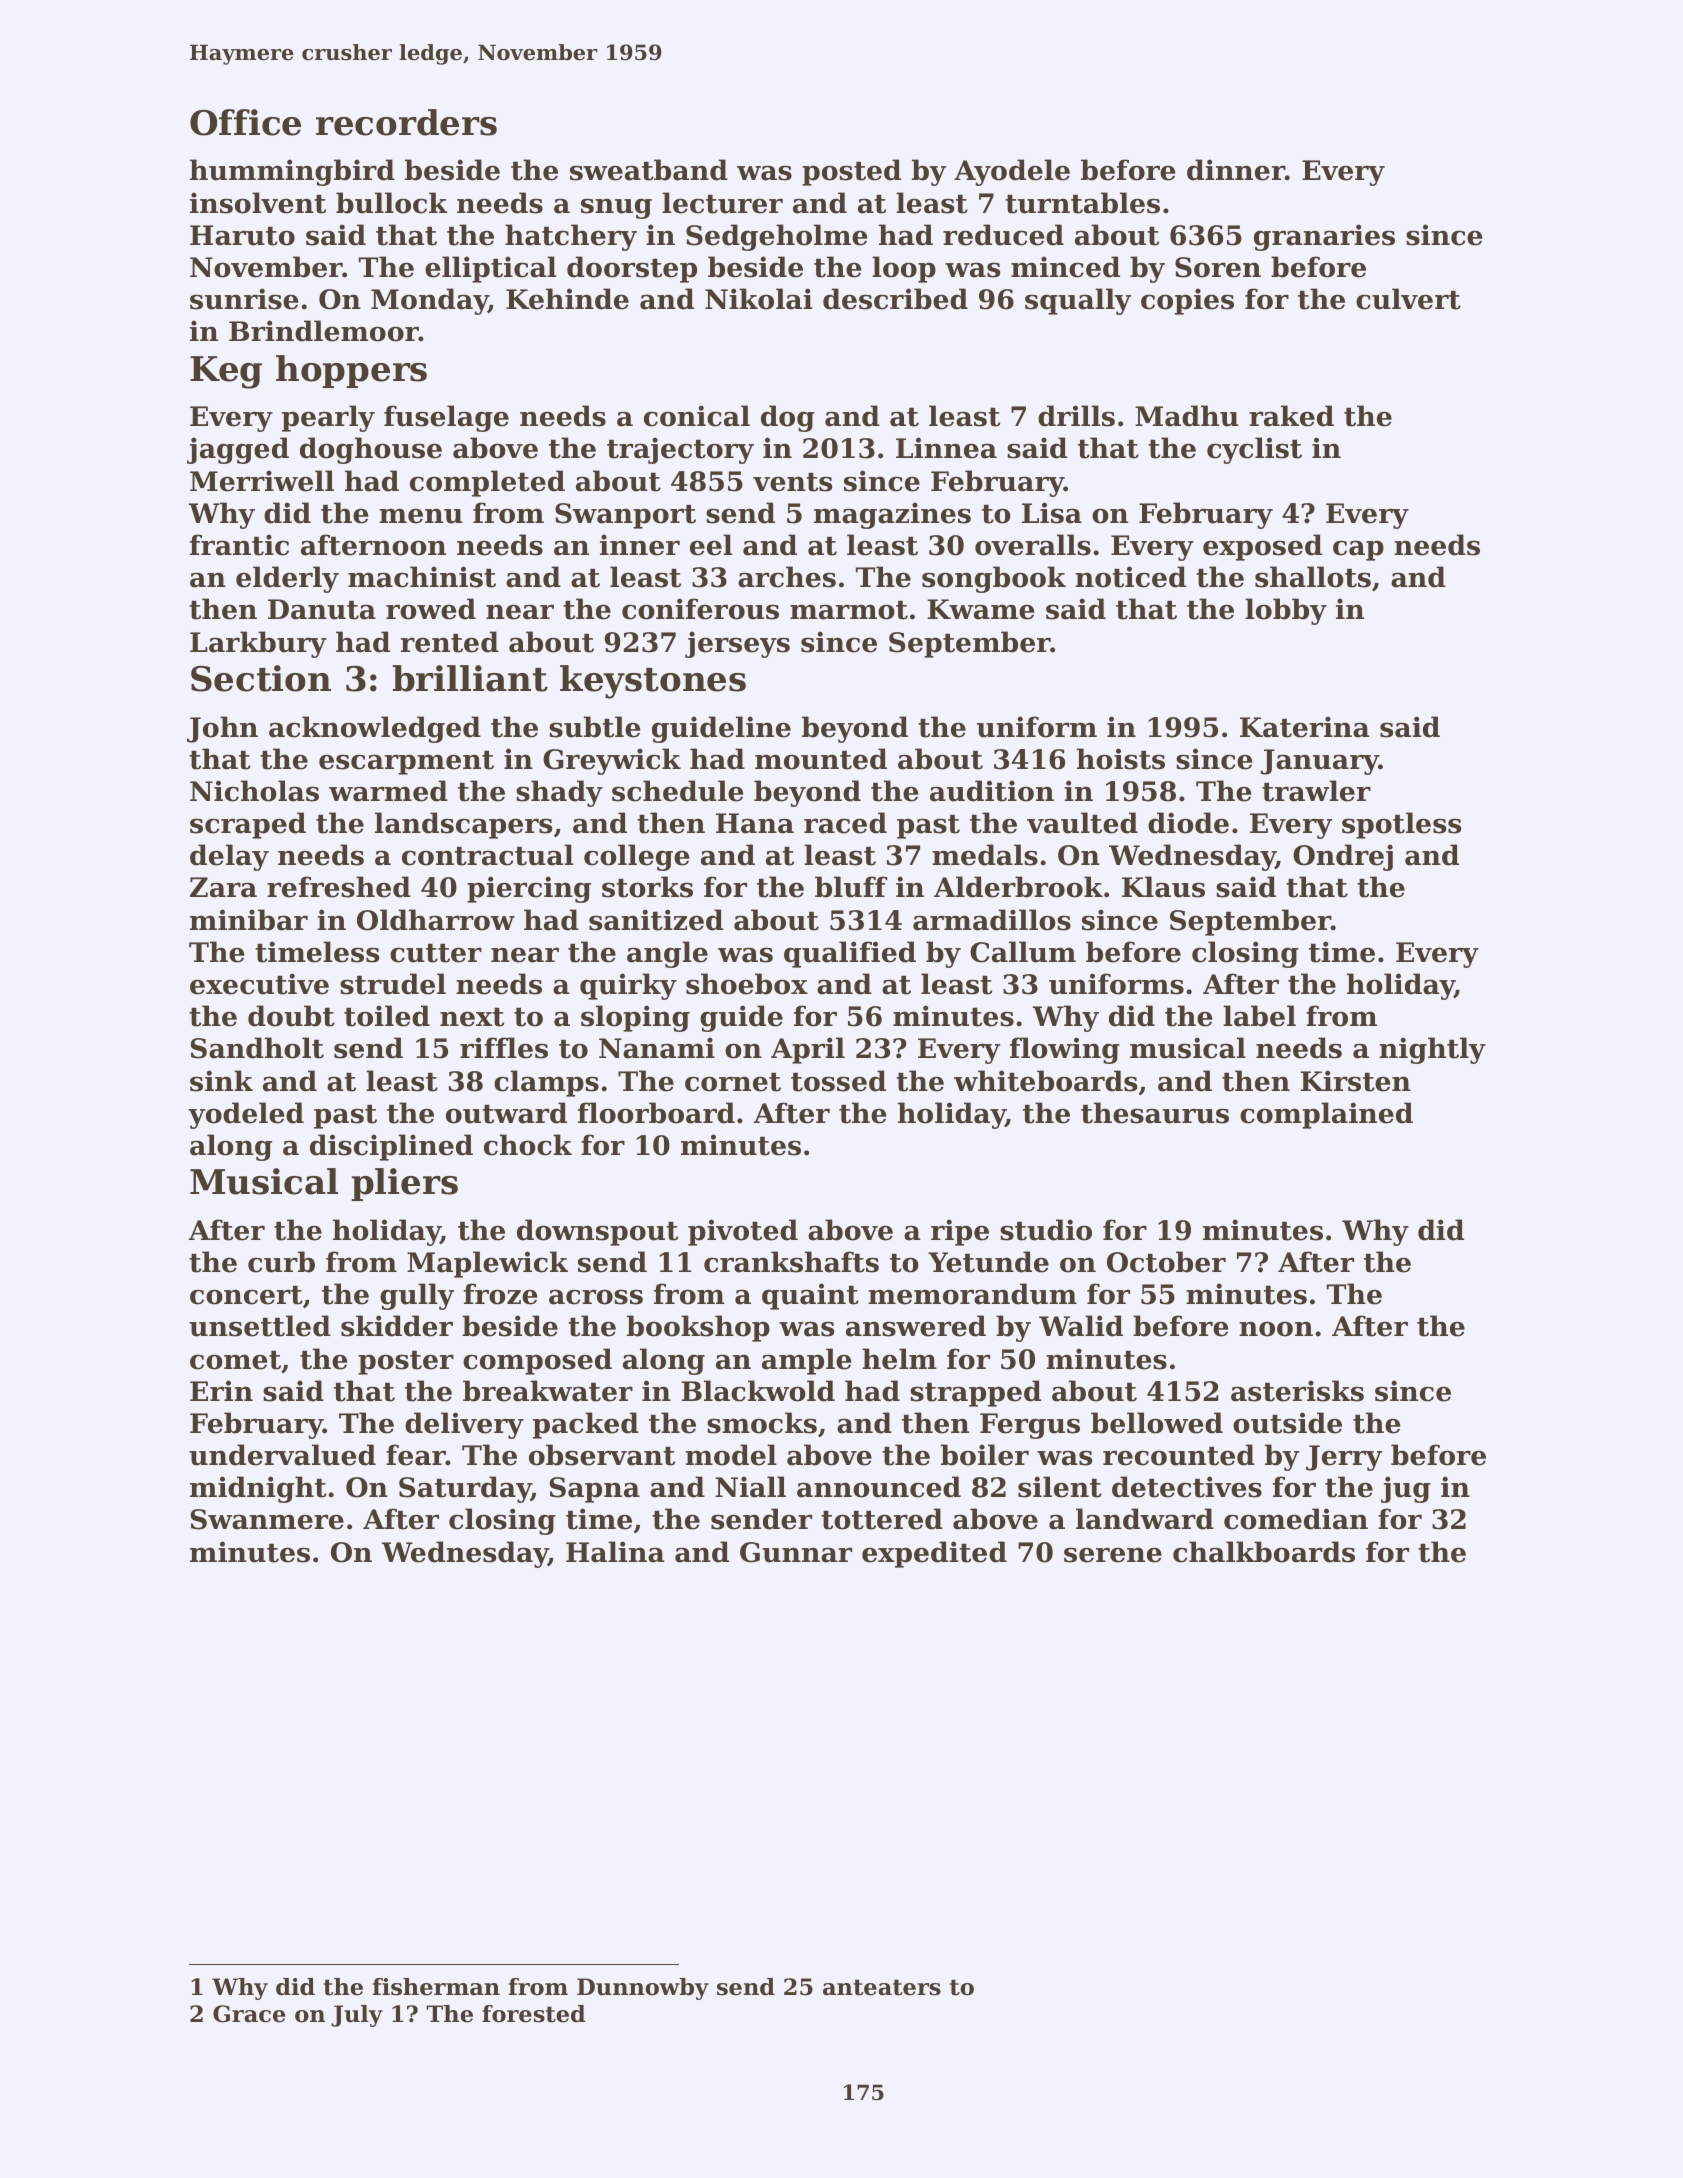 This page has width=1683, height=2178. What do you see at coordinates (436, 1987) in the page?
I see `fisherman` at bounding box center [436, 1987].
